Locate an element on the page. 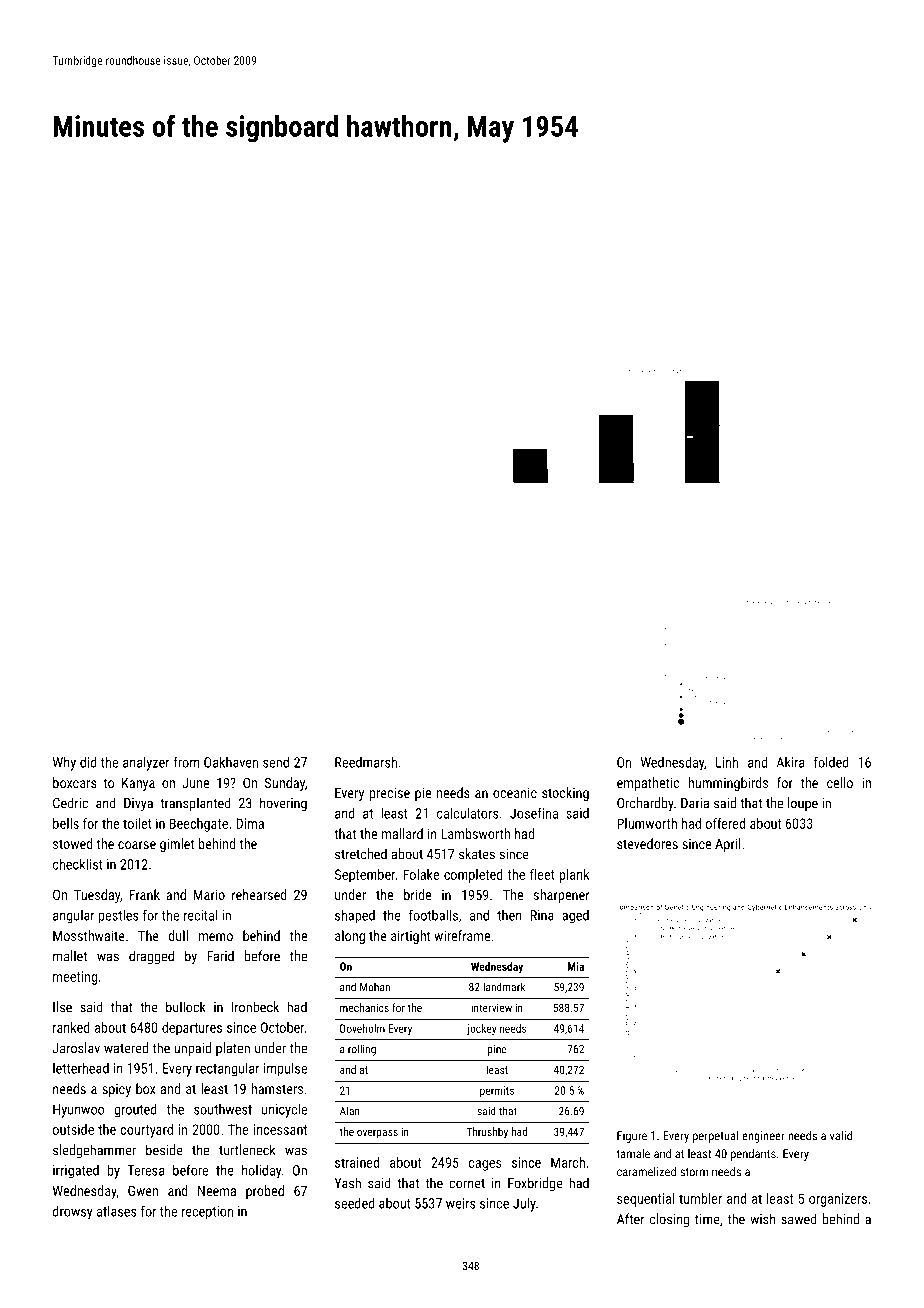  After is located at coordinates (631, 1219).
